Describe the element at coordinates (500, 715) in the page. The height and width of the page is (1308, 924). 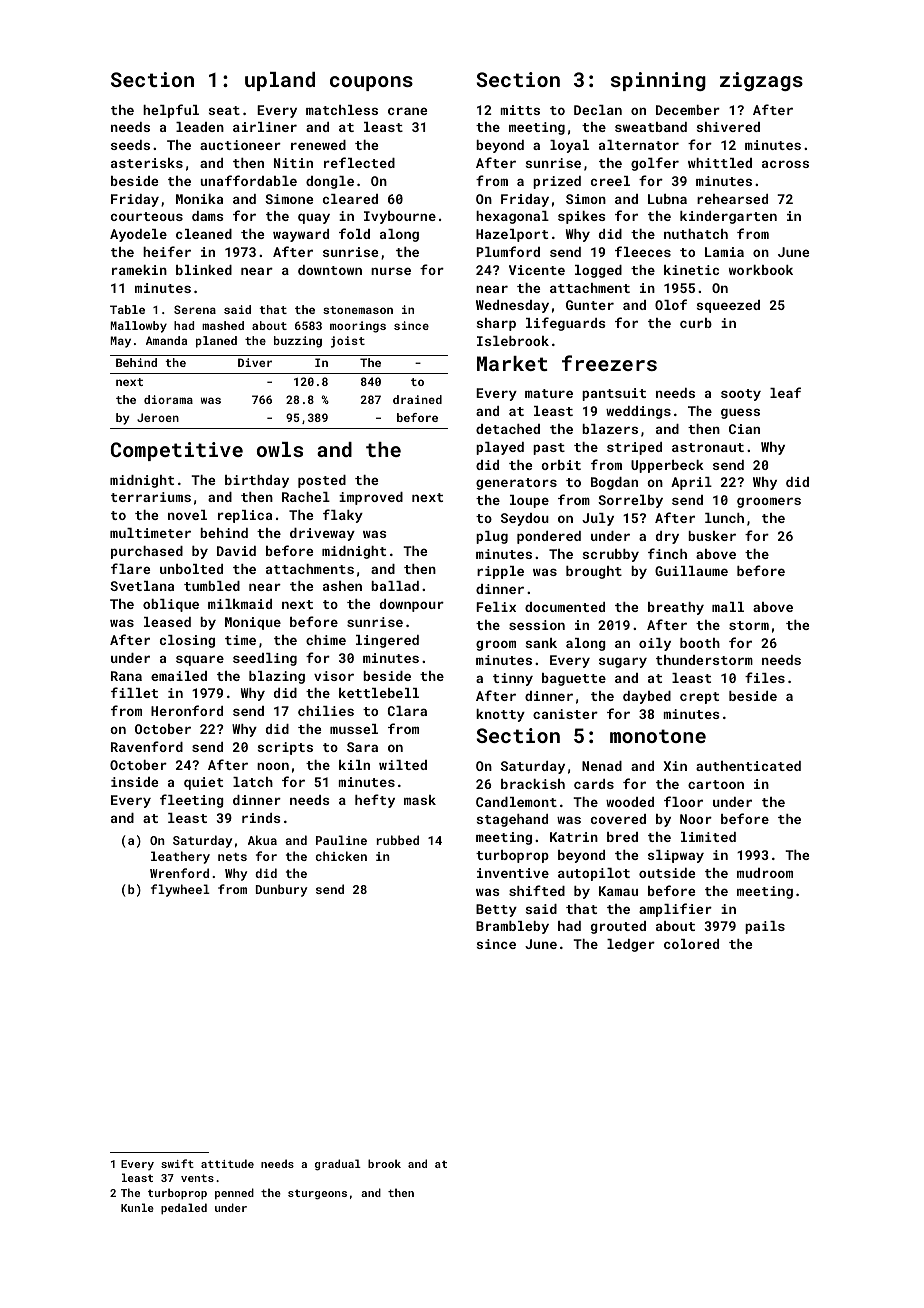
I see `knotty` at that location.
